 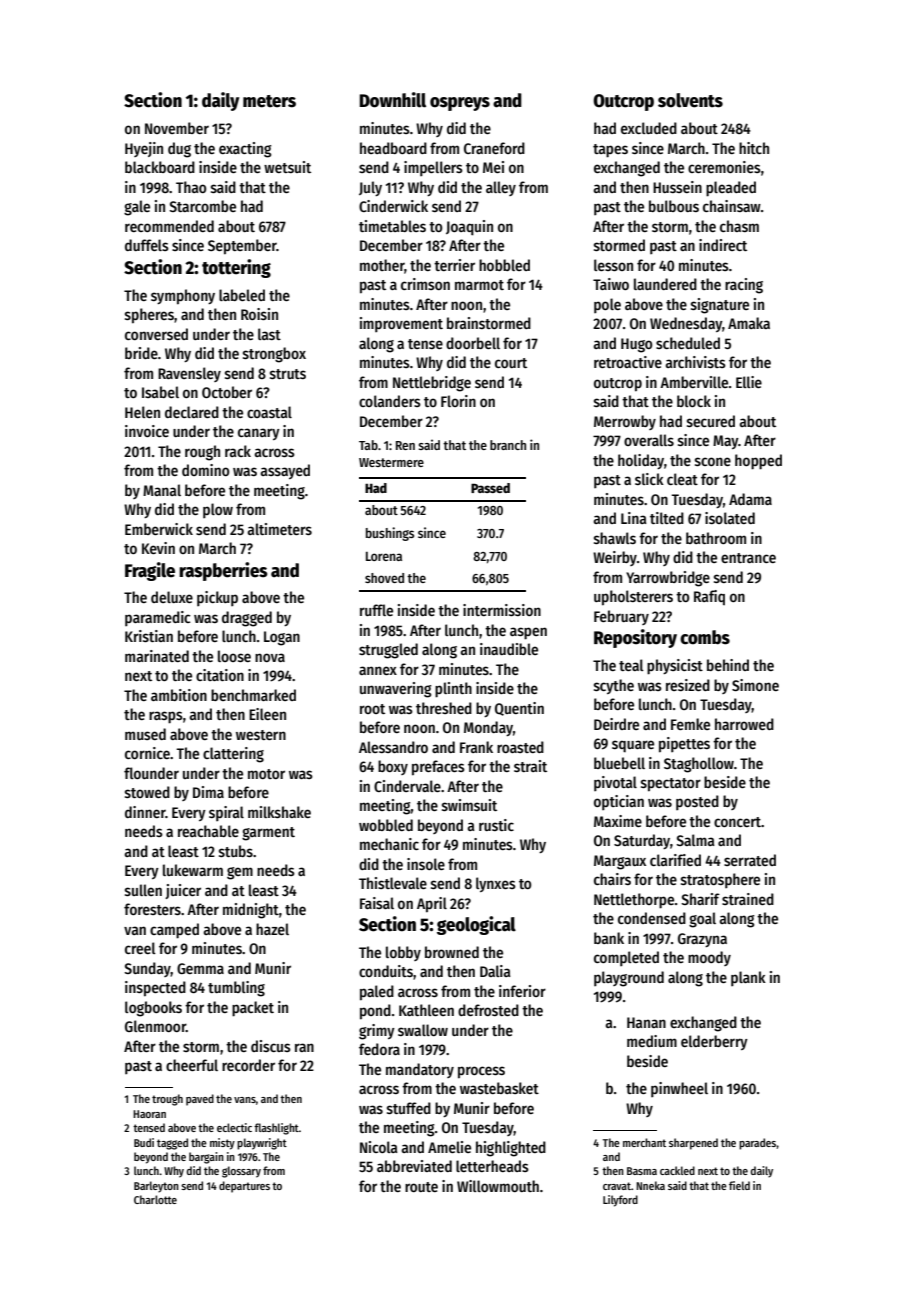 I want to click on July, so click(x=370, y=188).
